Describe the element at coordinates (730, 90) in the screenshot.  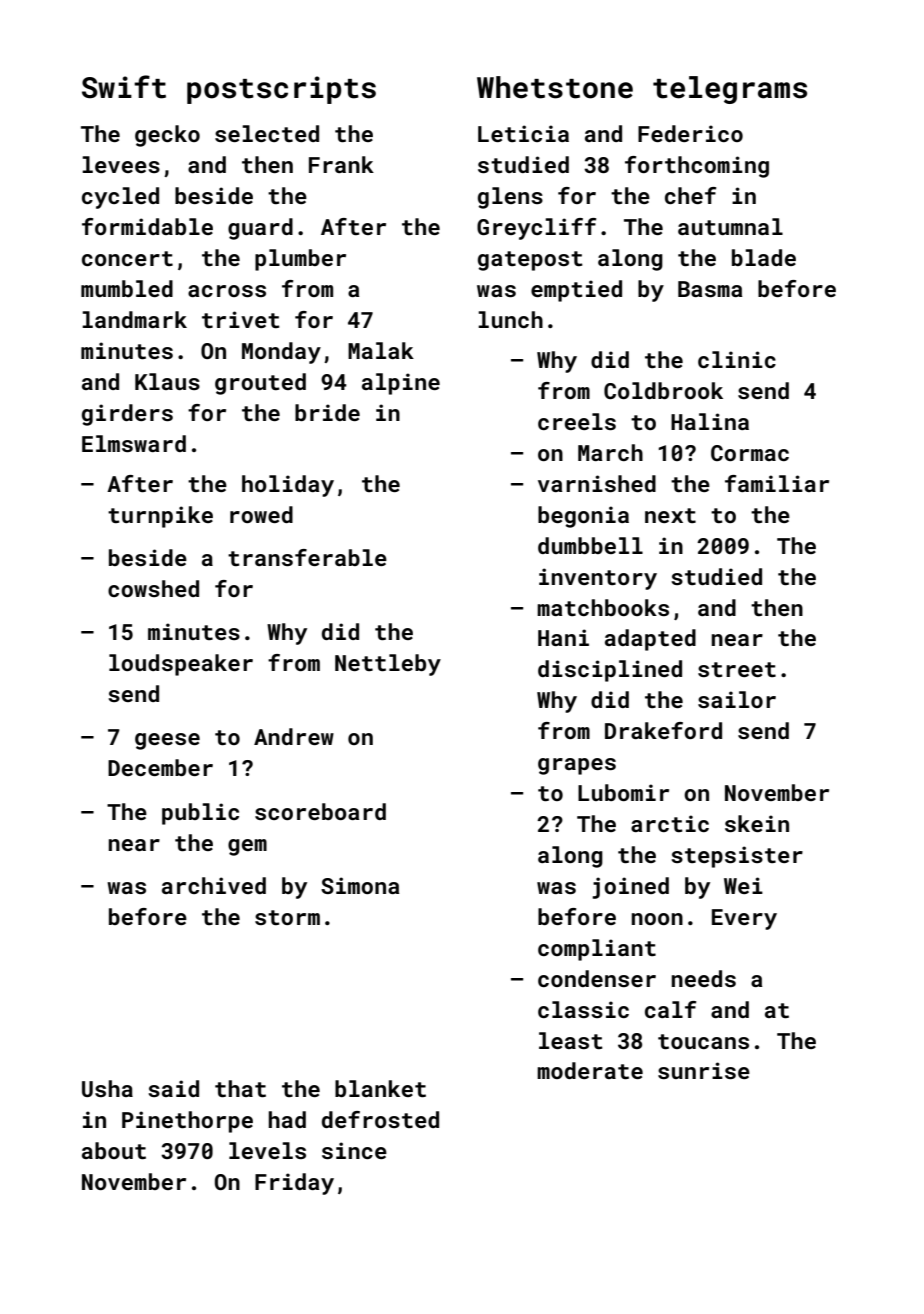
I see `telegrams` at that location.
